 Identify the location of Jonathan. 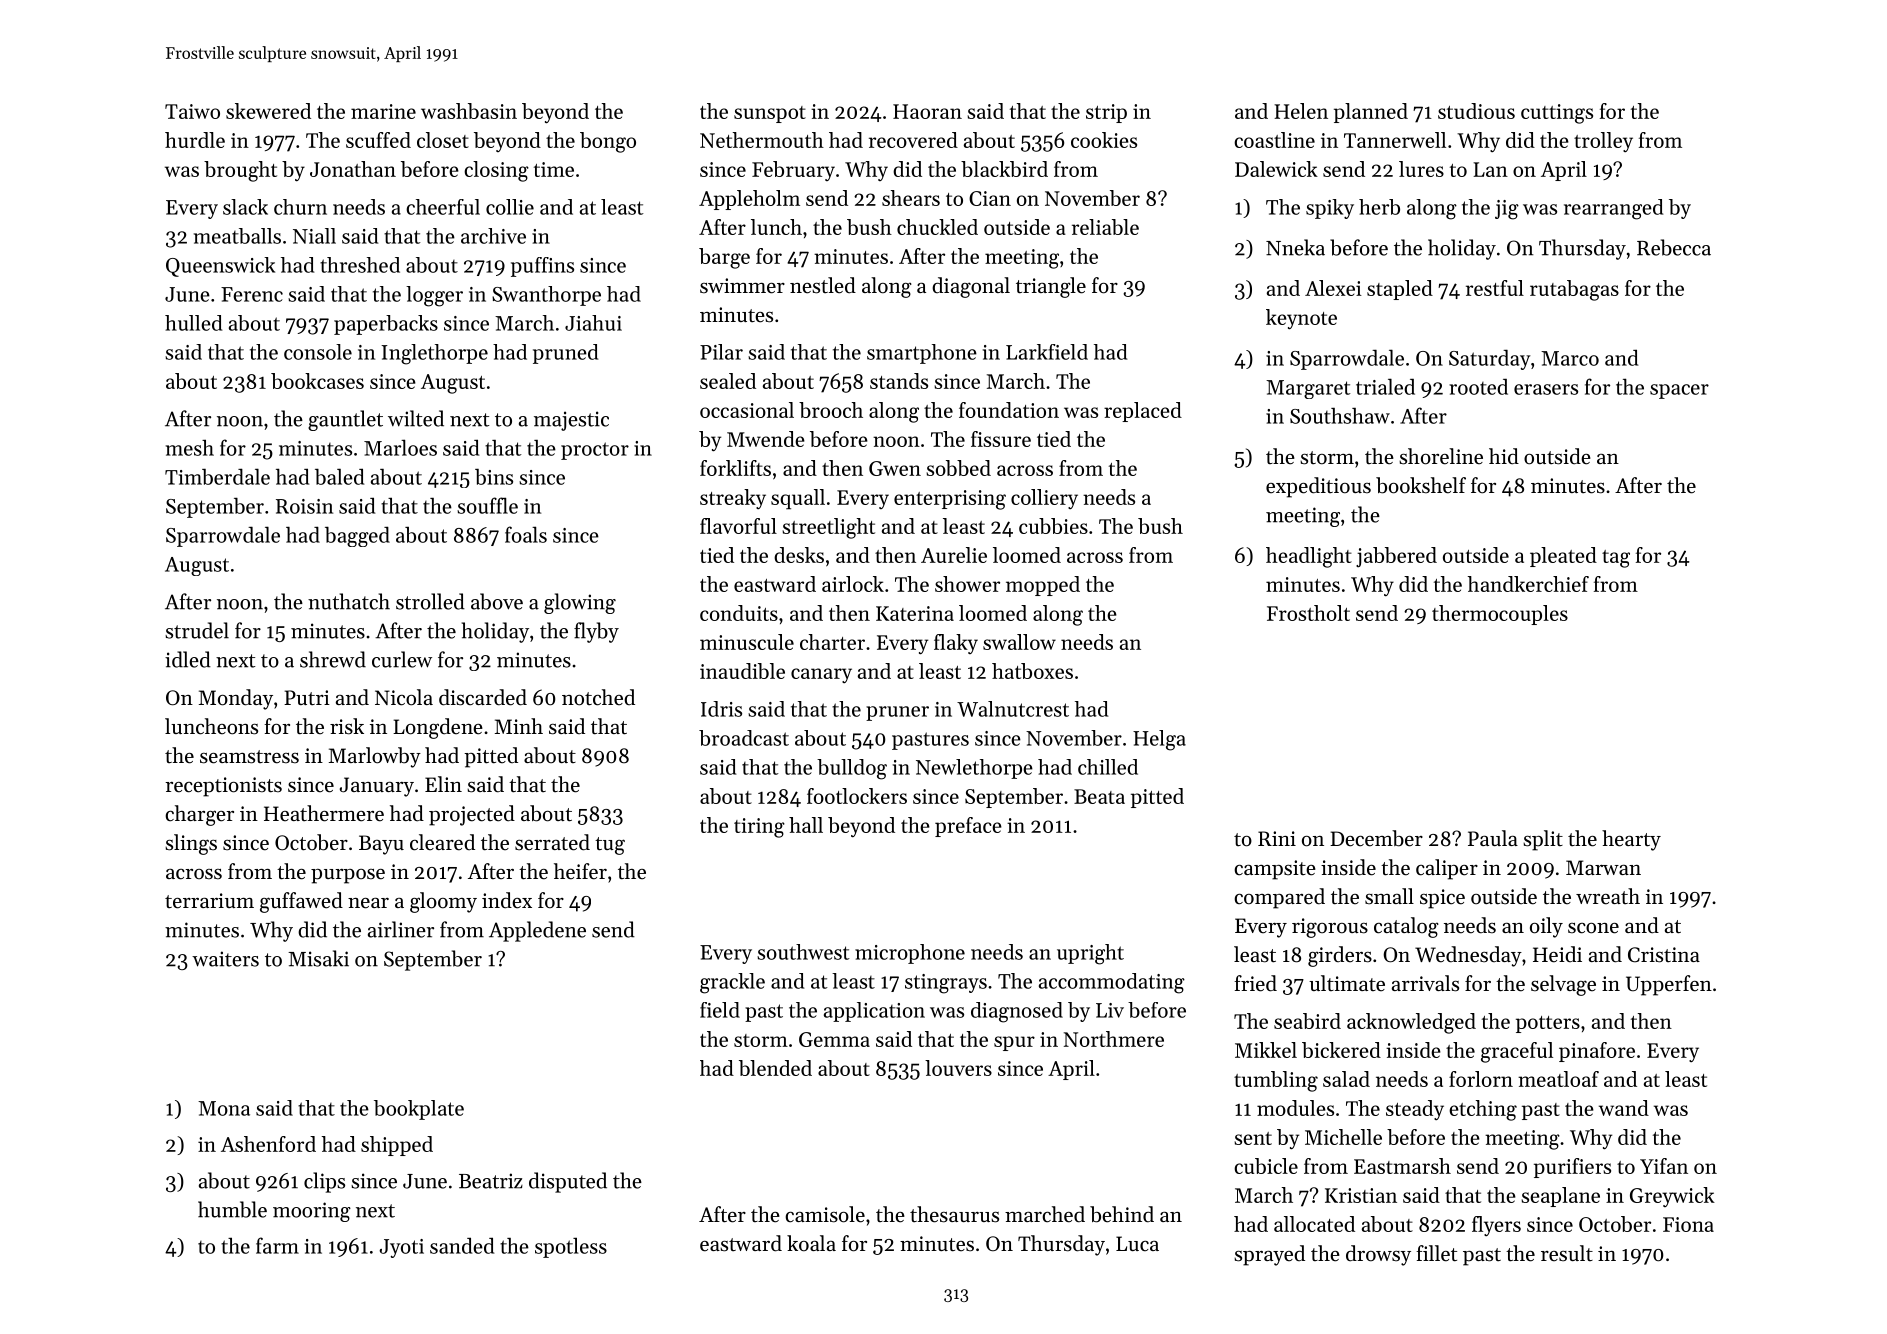
(353, 169).
